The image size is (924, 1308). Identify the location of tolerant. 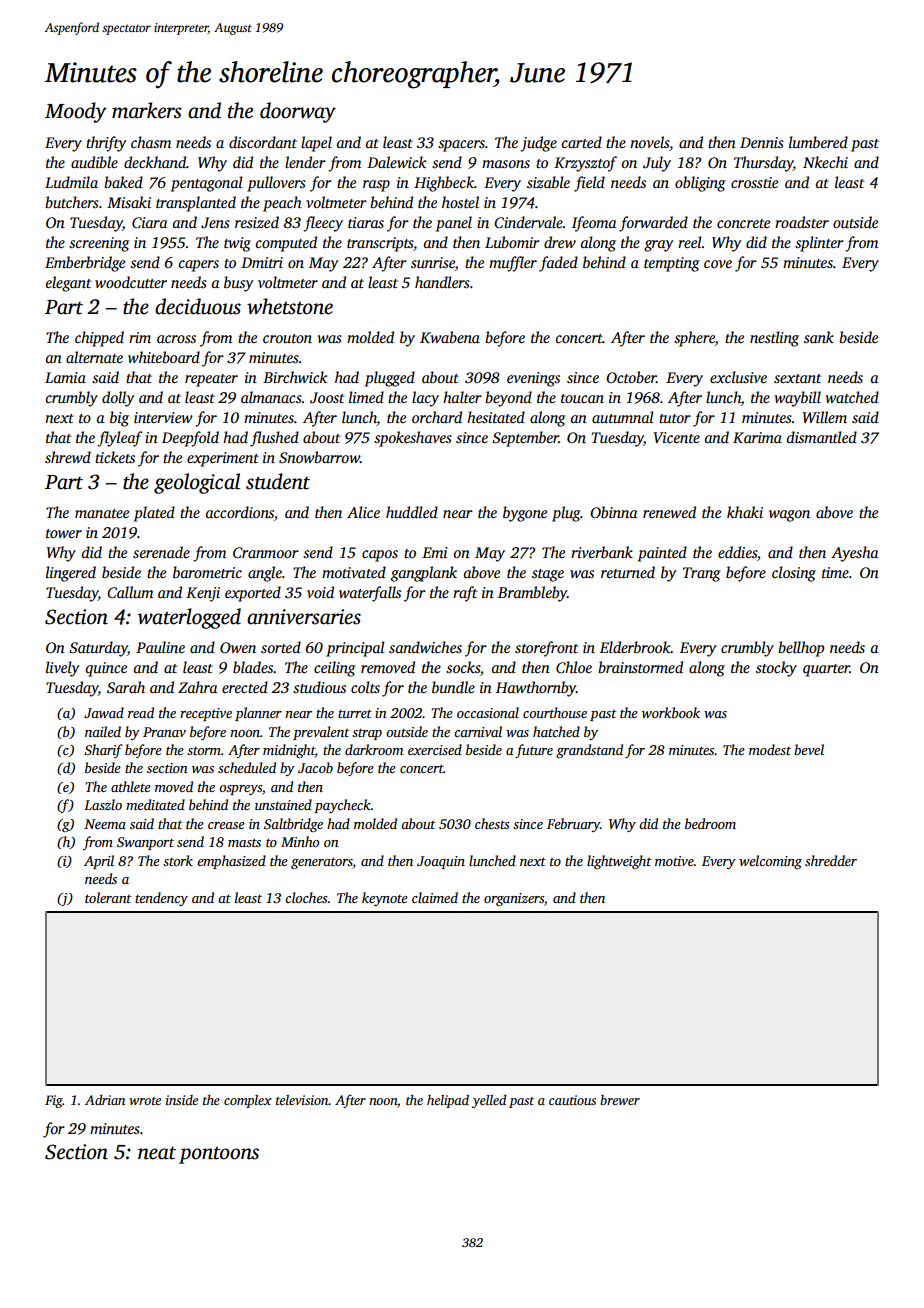
(108, 897).
